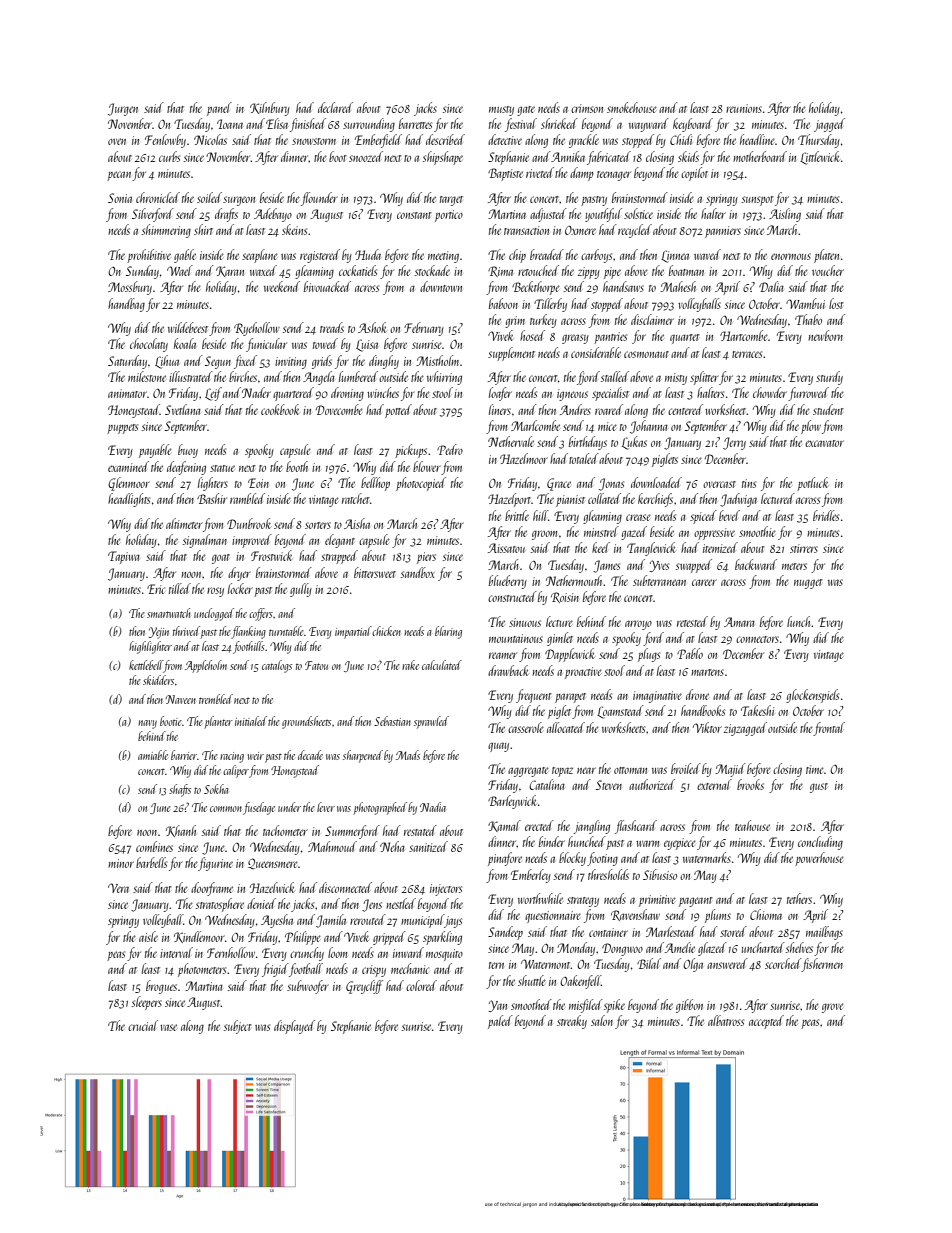 The height and width of the screenshot is (1233, 952). Describe the element at coordinates (505, 933) in the screenshot. I see `Sandeep` at that location.
